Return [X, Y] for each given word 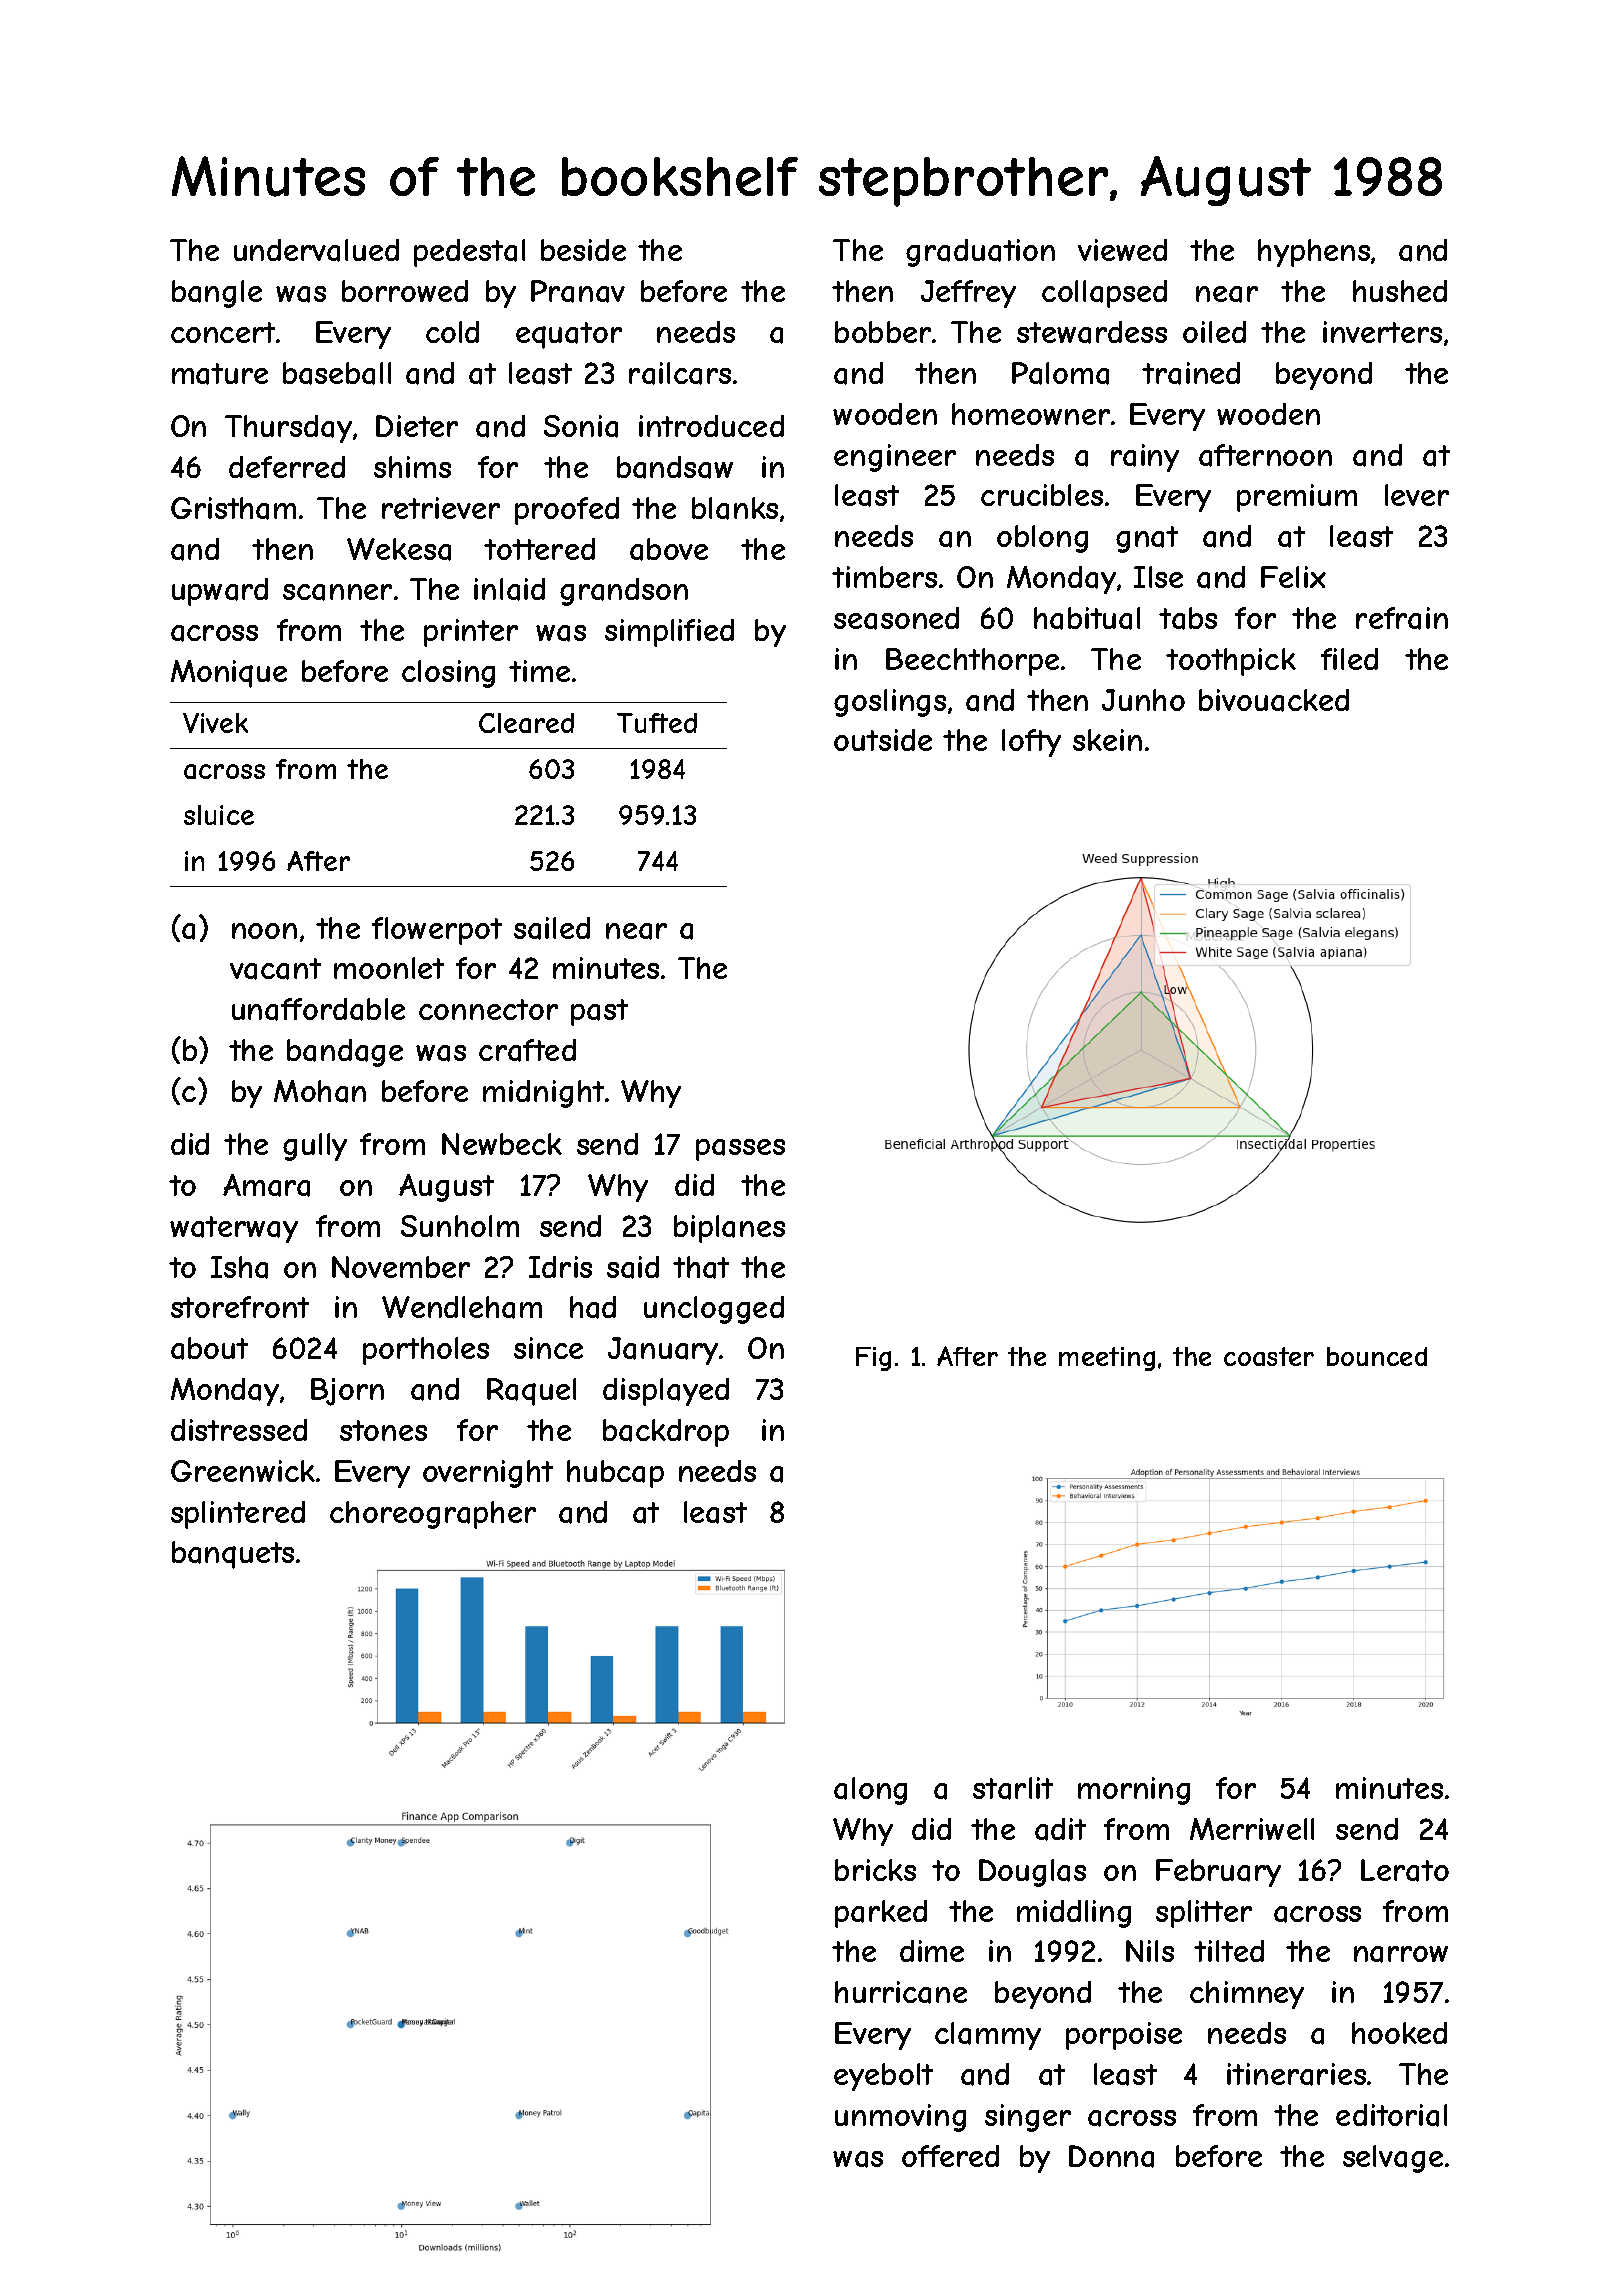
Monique [229, 674]
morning [1134, 1791]
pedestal [469, 253]
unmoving [900, 2118]
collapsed [1104, 294]
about [209, 1348]
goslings [890, 703]
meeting [1107, 1359]
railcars [680, 373]
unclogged [714, 1310]
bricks [875, 1870]
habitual [1087, 618]
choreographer [433, 1515]
